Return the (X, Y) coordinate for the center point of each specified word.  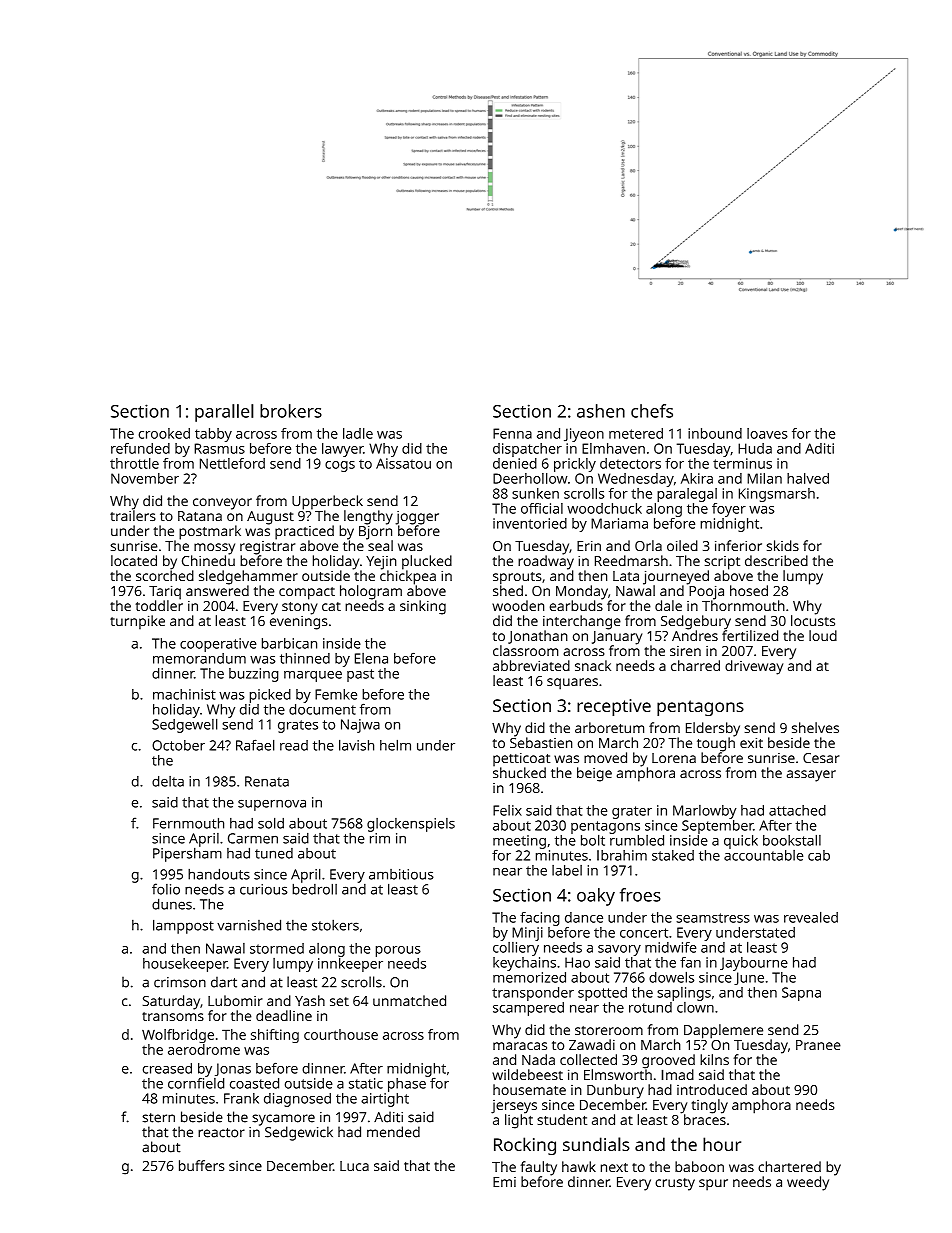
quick (741, 842)
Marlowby (705, 812)
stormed (277, 948)
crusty (675, 1184)
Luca (354, 1166)
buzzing (253, 675)
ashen (601, 411)
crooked (164, 433)
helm (395, 745)
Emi (504, 1182)
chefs (652, 411)
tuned (274, 853)
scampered (528, 1009)
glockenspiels (411, 825)
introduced (712, 1089)
